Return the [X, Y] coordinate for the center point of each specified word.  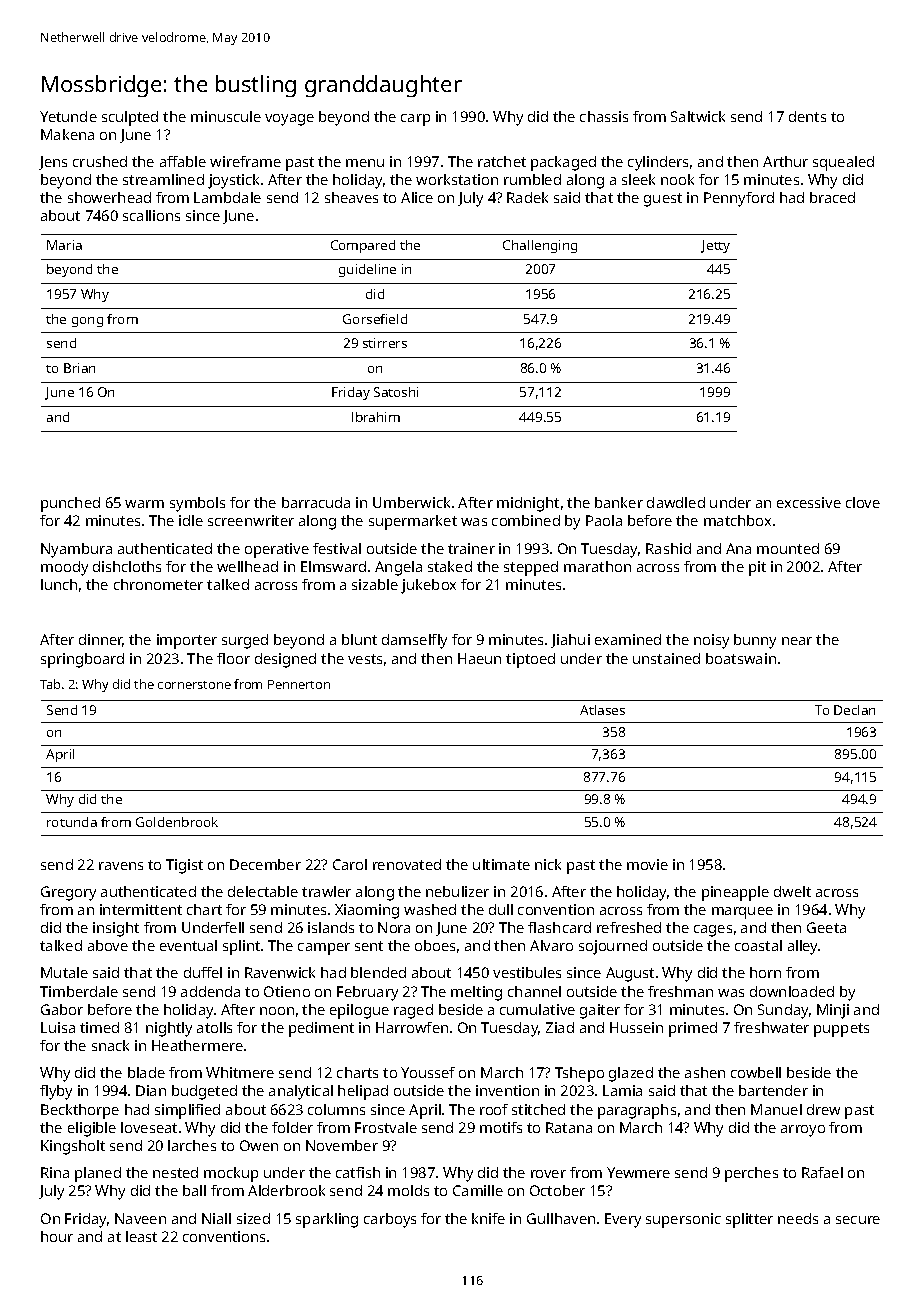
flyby [56, 1092]
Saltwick [698, 116]
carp [415, 120]
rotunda [72, 822]
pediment [321, 1029]
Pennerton [299, 684]
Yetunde [68, 116]
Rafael [822, 1172]
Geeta [826, 927]
